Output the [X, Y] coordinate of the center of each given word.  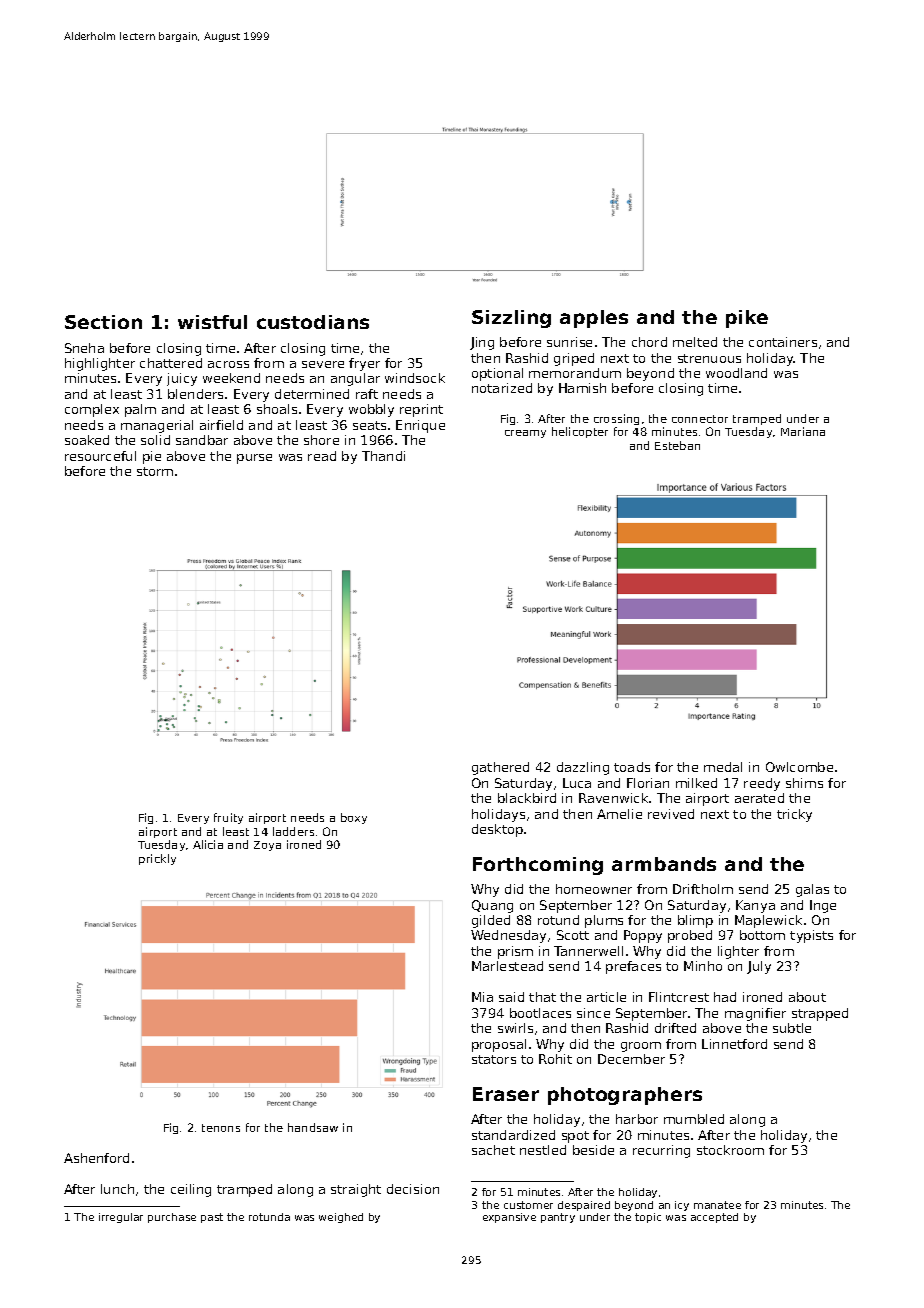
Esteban [677, 445]
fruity [228, 818]
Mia [482, 997]
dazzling [583, 768]
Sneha [84, 348]
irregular [121, 1218]
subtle [792, 1028]
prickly [157, 859]
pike [747, 319]
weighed [341, 1218]
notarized [502, 388]
